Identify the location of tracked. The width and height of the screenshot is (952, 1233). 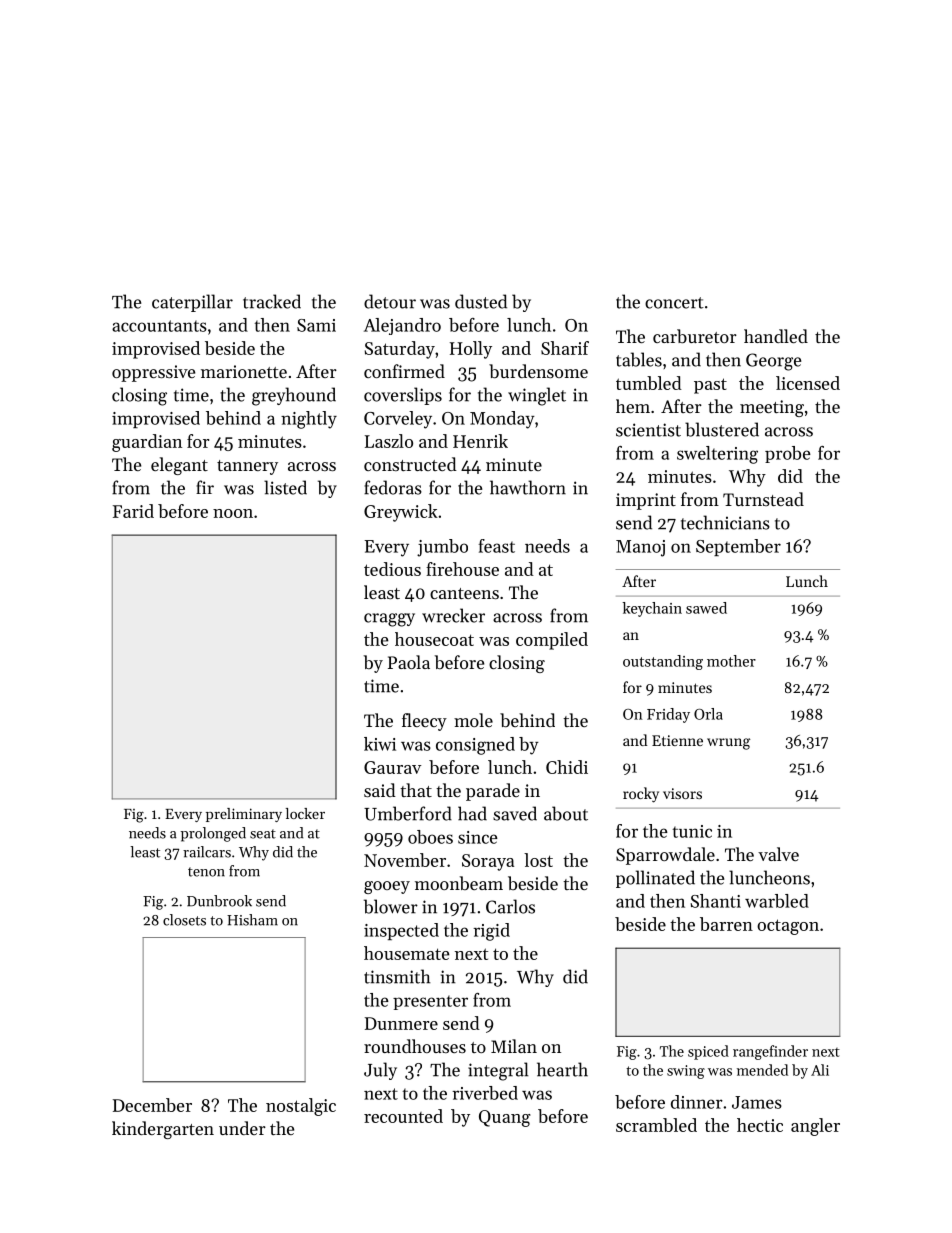
(272, 301).
